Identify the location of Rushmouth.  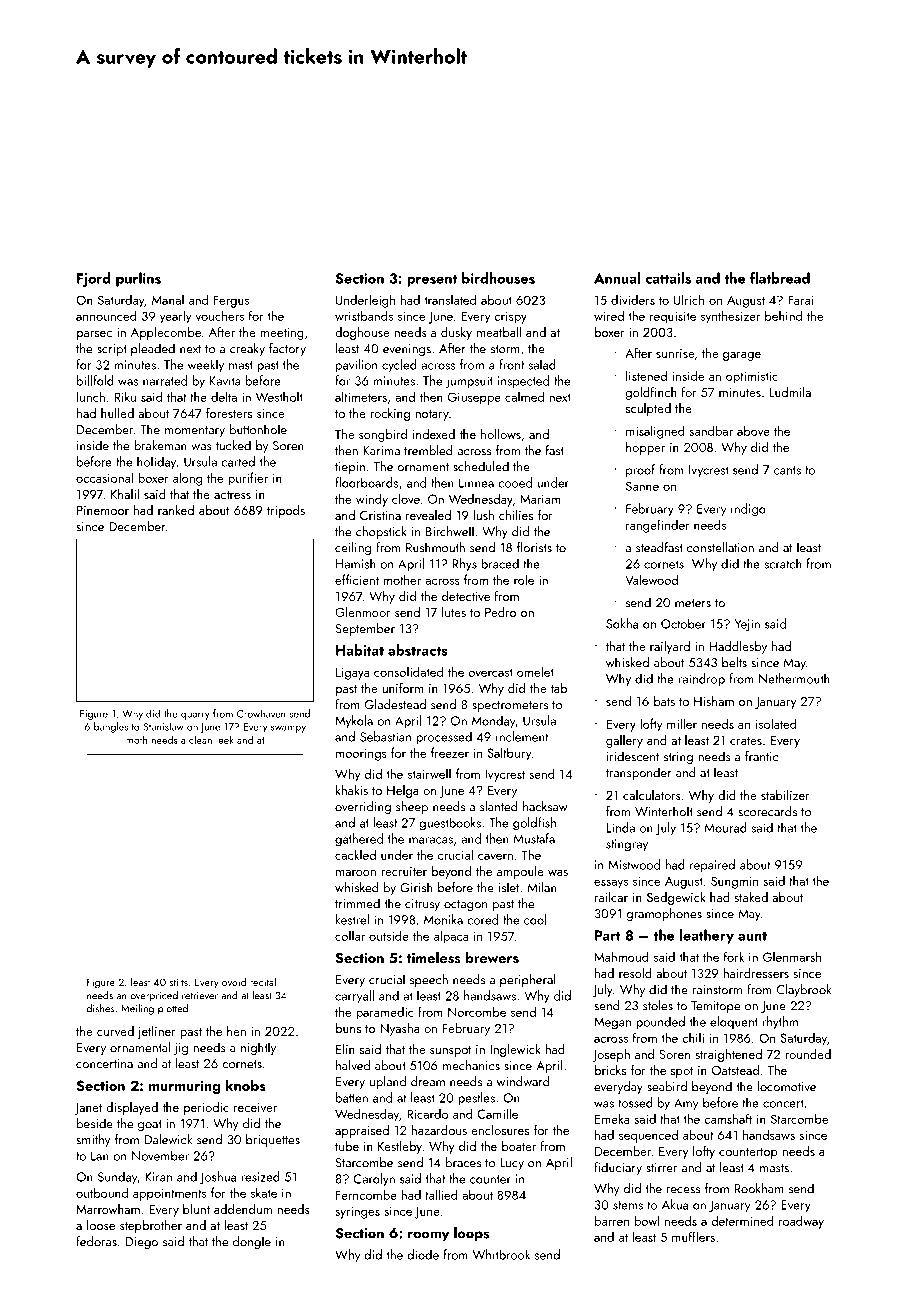
(435, 547).
